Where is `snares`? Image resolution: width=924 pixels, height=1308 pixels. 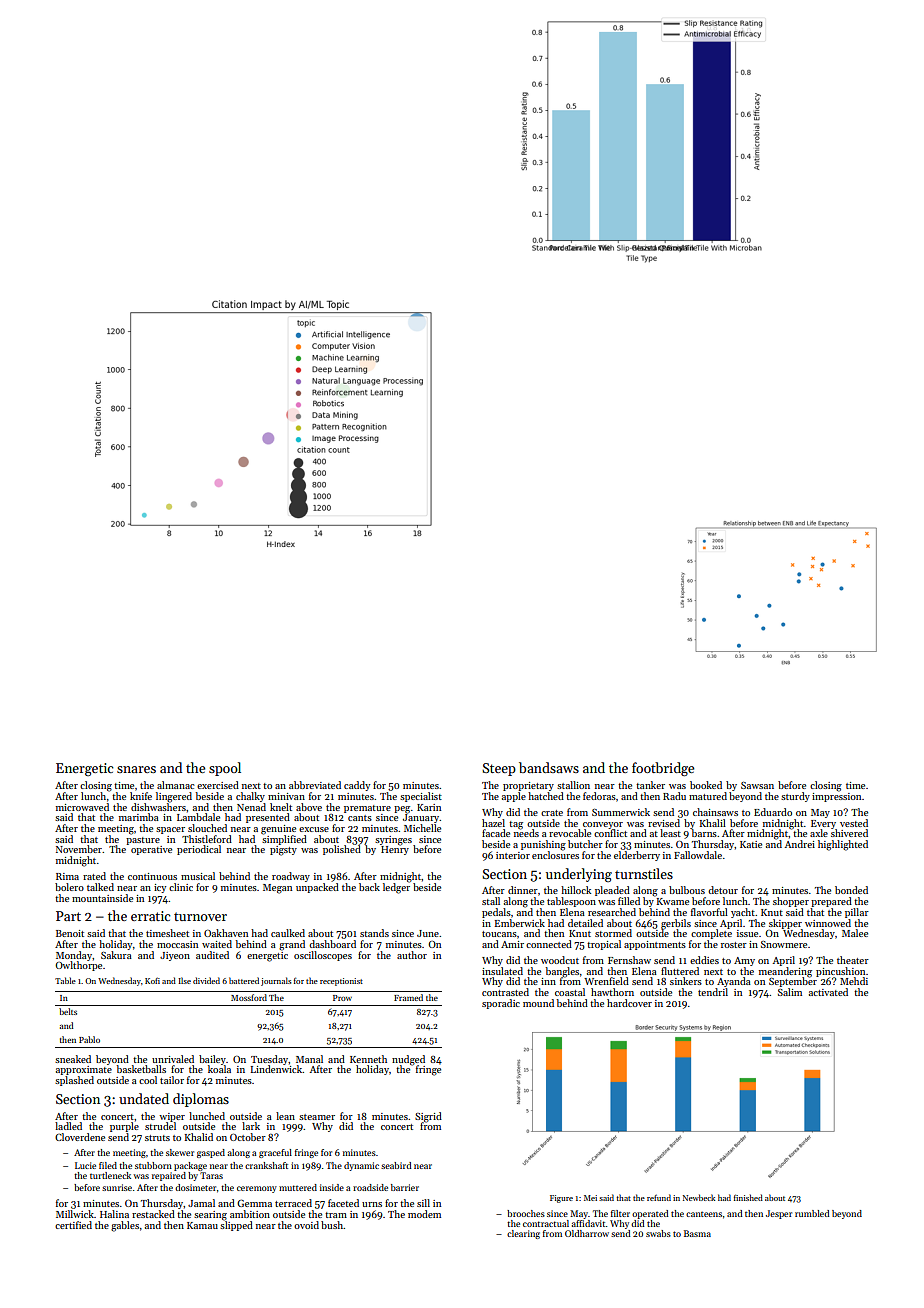
snares is located at coordinates (136, 769).
